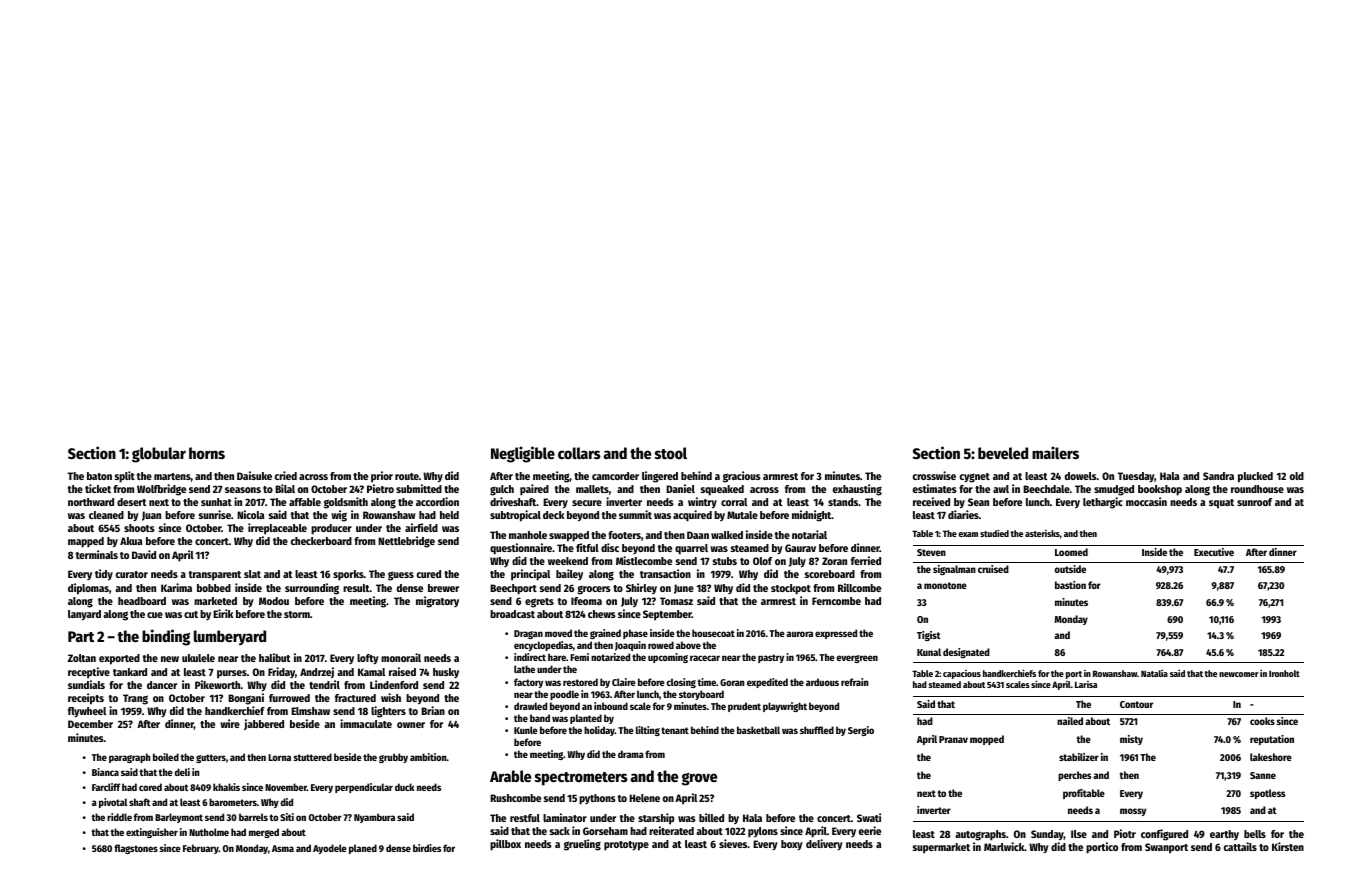 This page has height=887, width=1372. Describe the element at coordinates (742, 477) in the page. I see `gracious` at that location.
